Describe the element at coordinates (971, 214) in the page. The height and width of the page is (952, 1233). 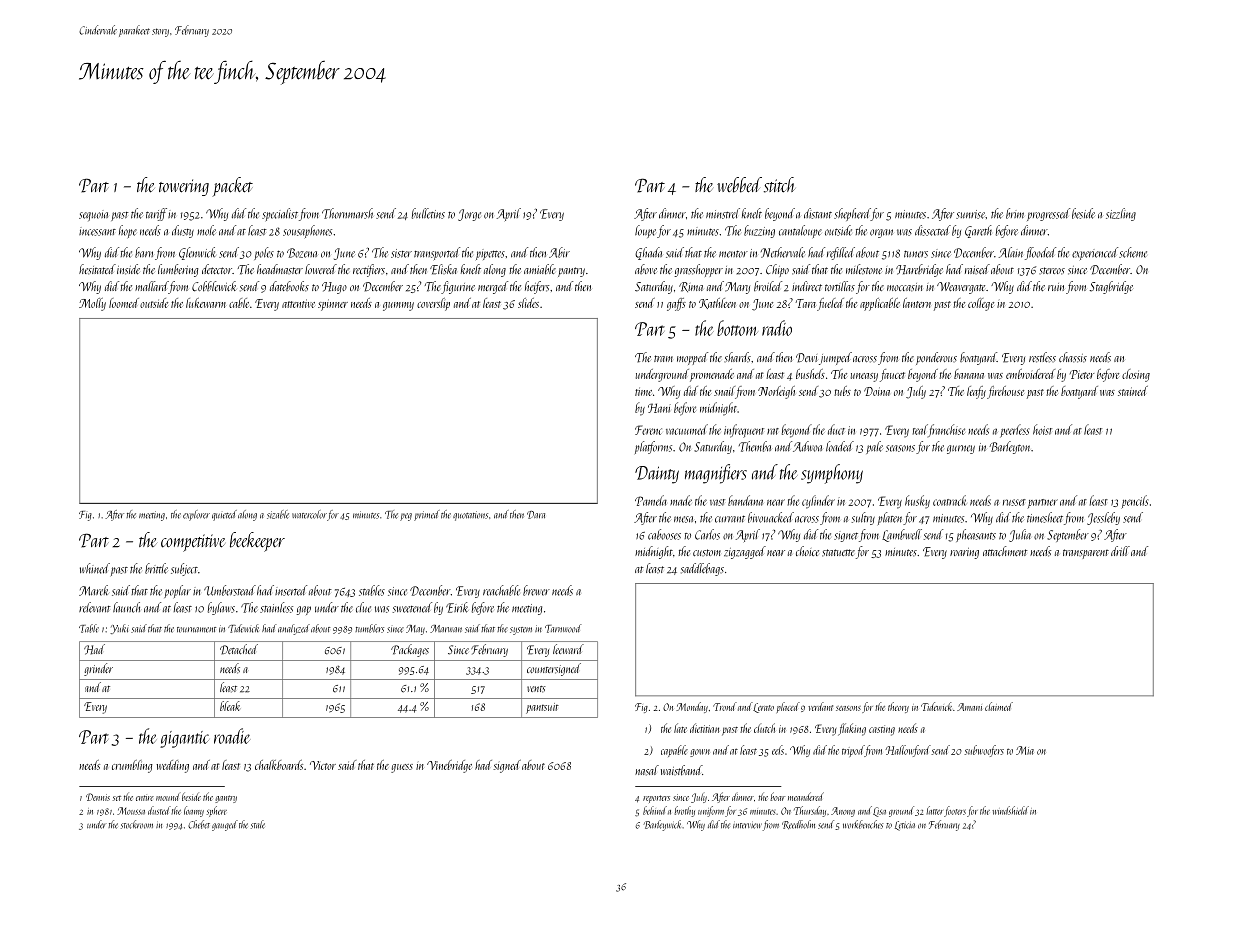
I see `sunrise` at that location.
